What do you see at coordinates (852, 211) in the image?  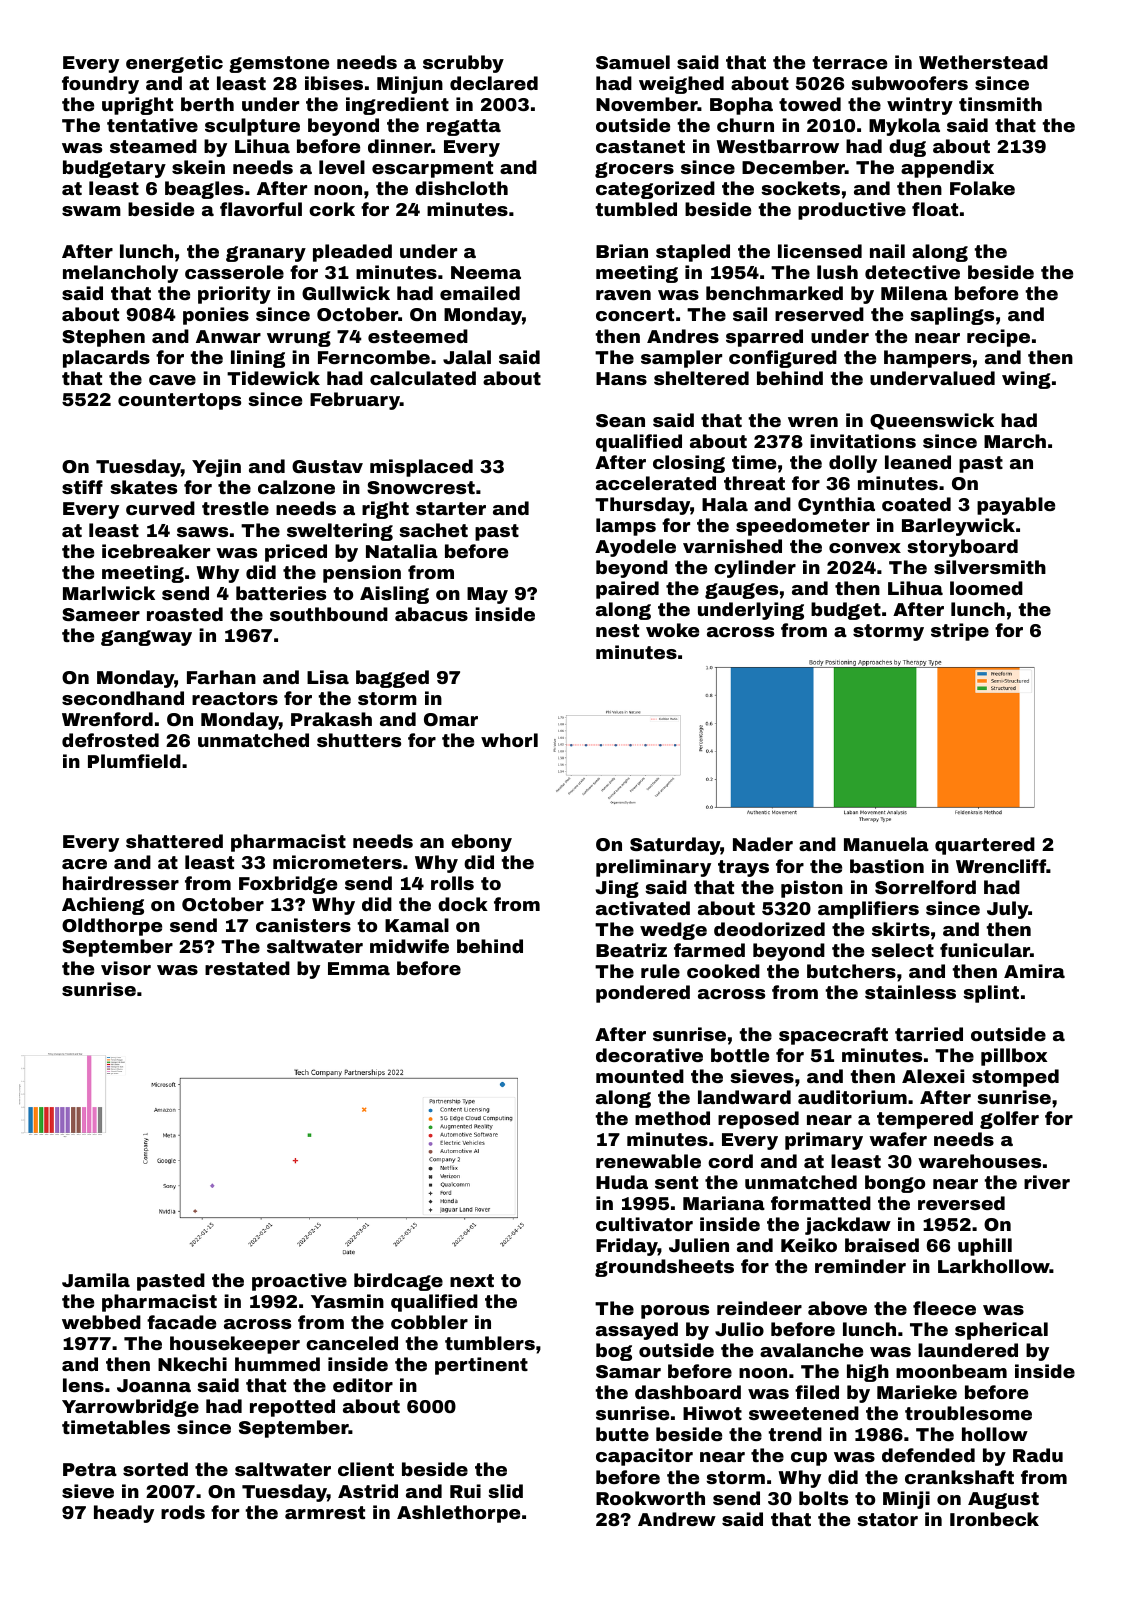 I see `productive` at bounding box center [852, 211].
